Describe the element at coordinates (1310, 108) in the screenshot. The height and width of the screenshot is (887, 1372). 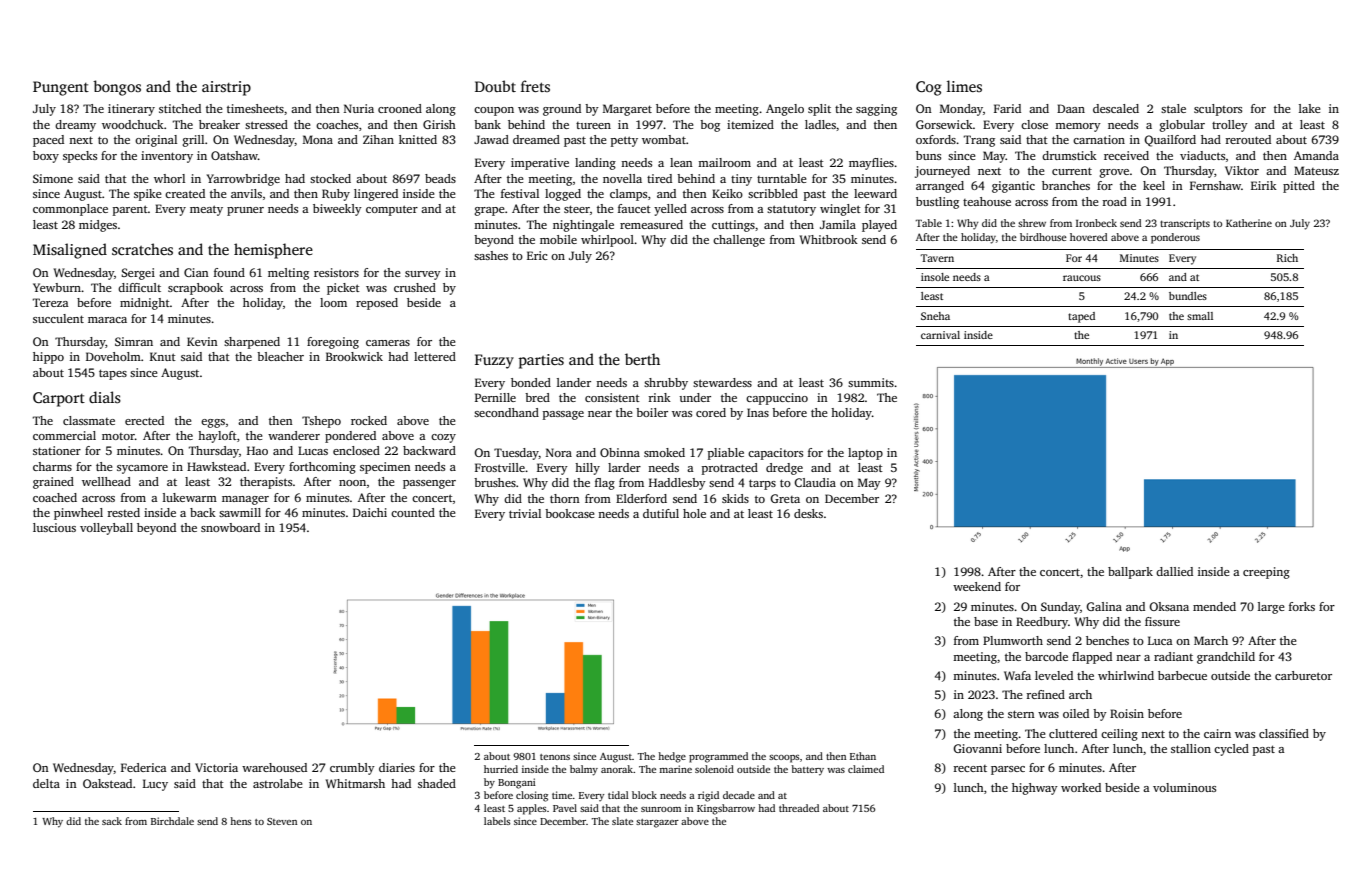
I see `lake` at that location.
